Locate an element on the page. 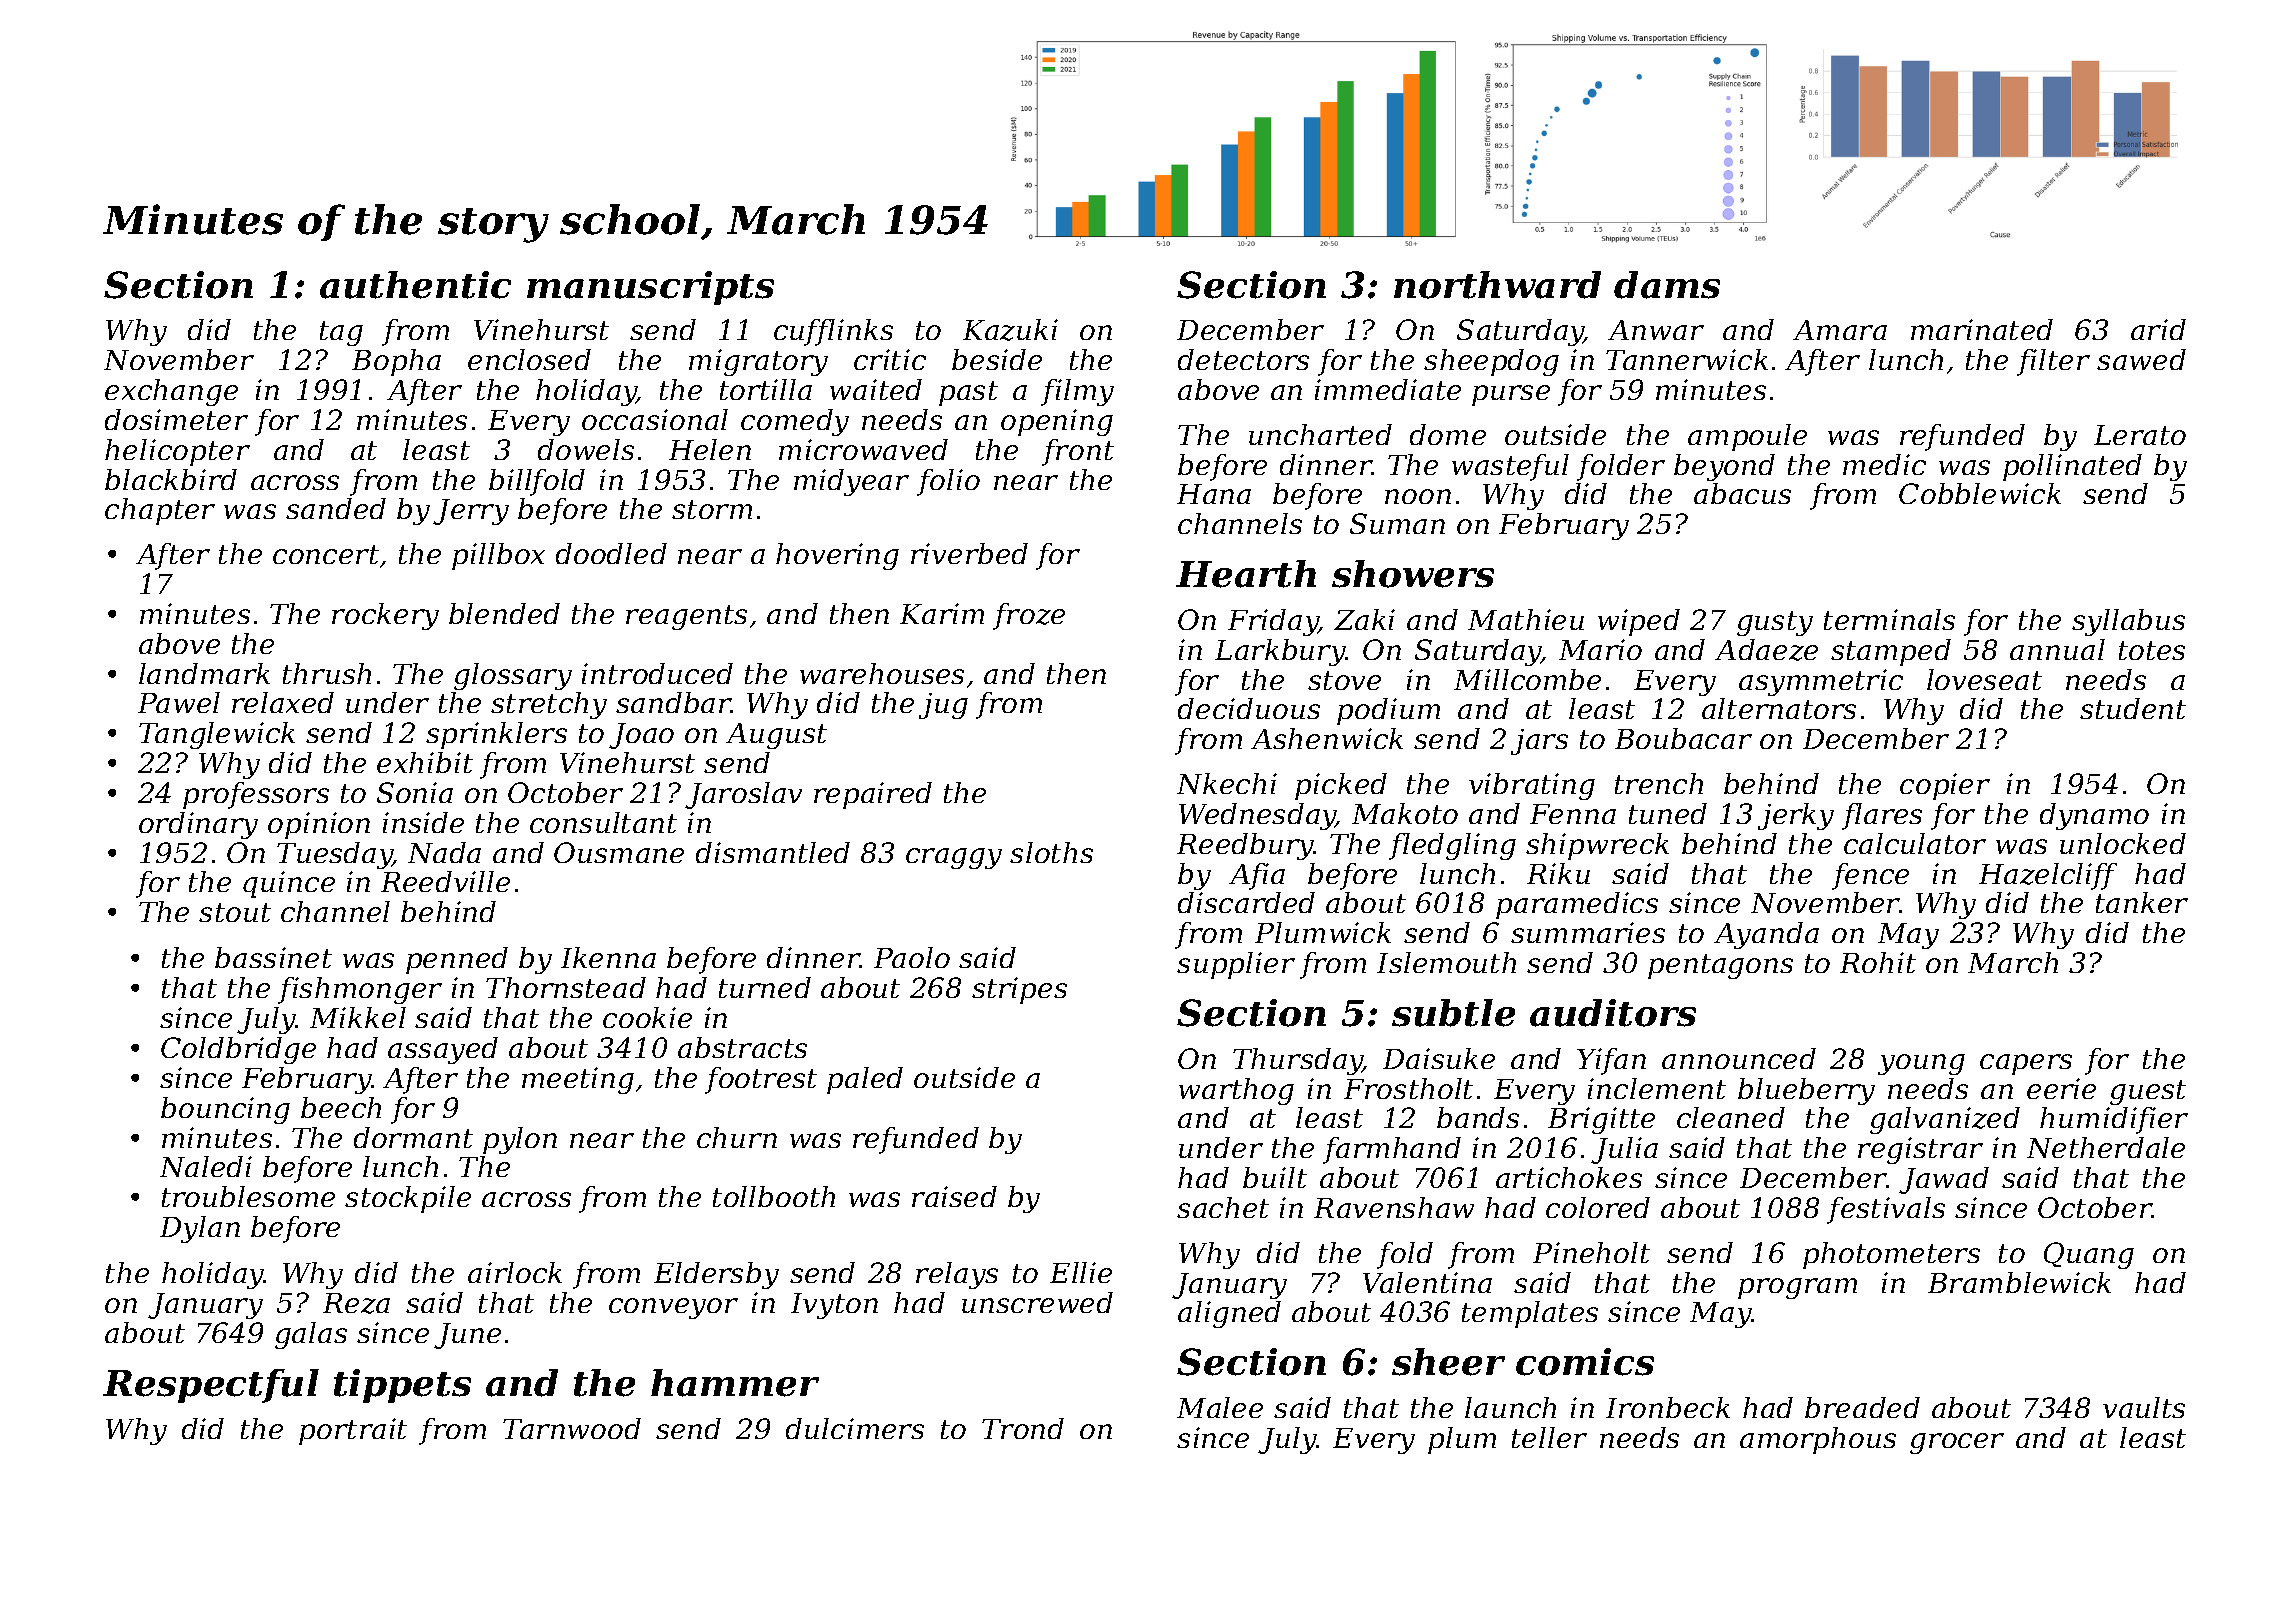 This page has width=2292, height=1620. Trond is located at coordinates (1023, 1428).
